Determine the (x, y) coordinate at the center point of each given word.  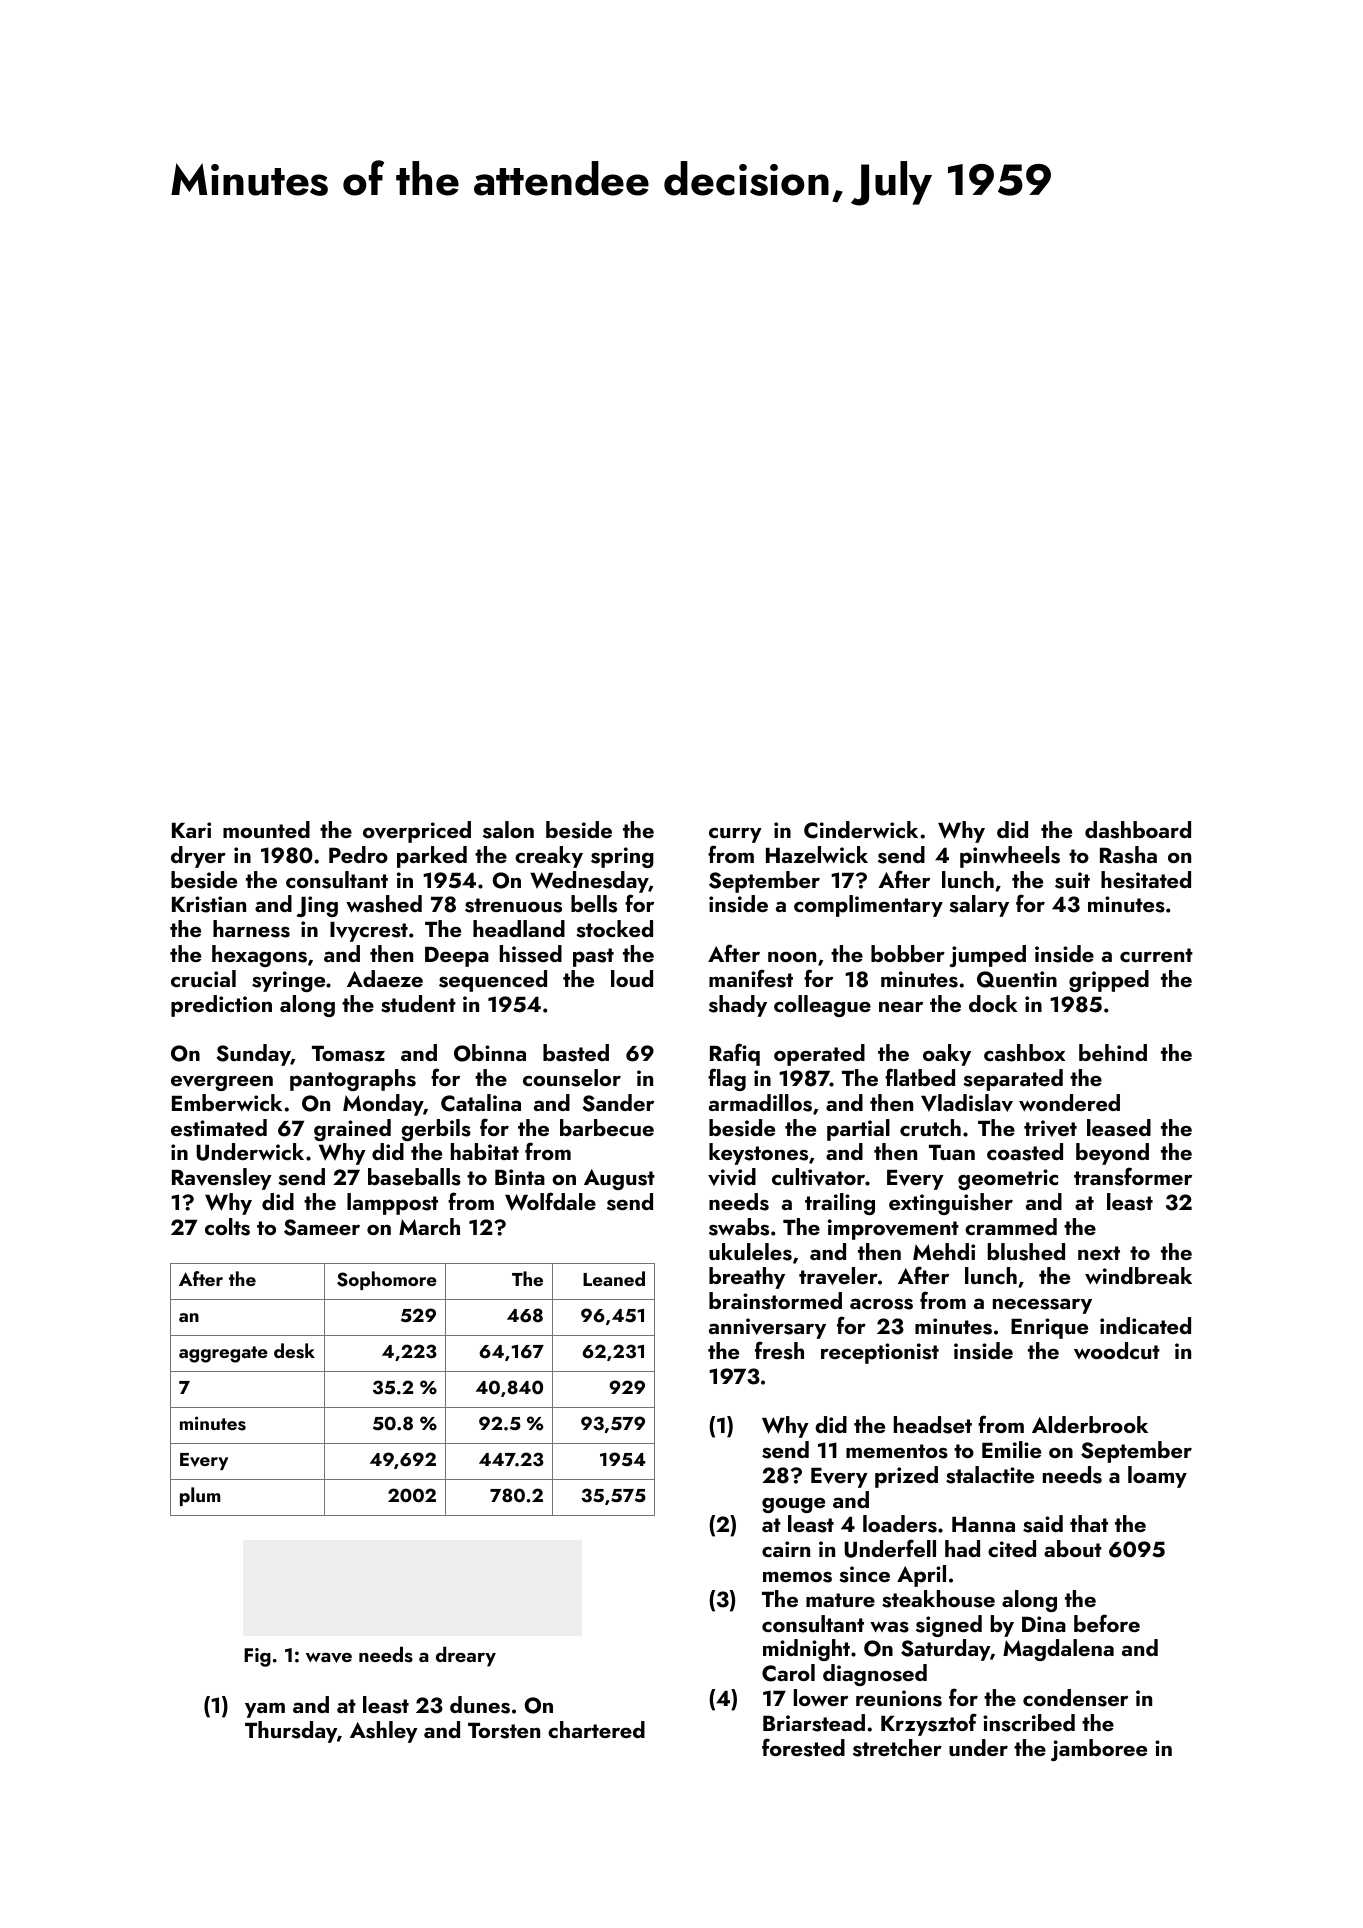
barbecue (607, 1127)
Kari (191, 830)
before (1107, 1623)
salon (508, 830)
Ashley (384, 1732)
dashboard (1138, 830)
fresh (779, 1350)
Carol (788, 1673)
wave (329, 1658)
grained (352, 1130)
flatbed (920, 1077)
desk (294, 1351)
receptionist (880, 1353)
